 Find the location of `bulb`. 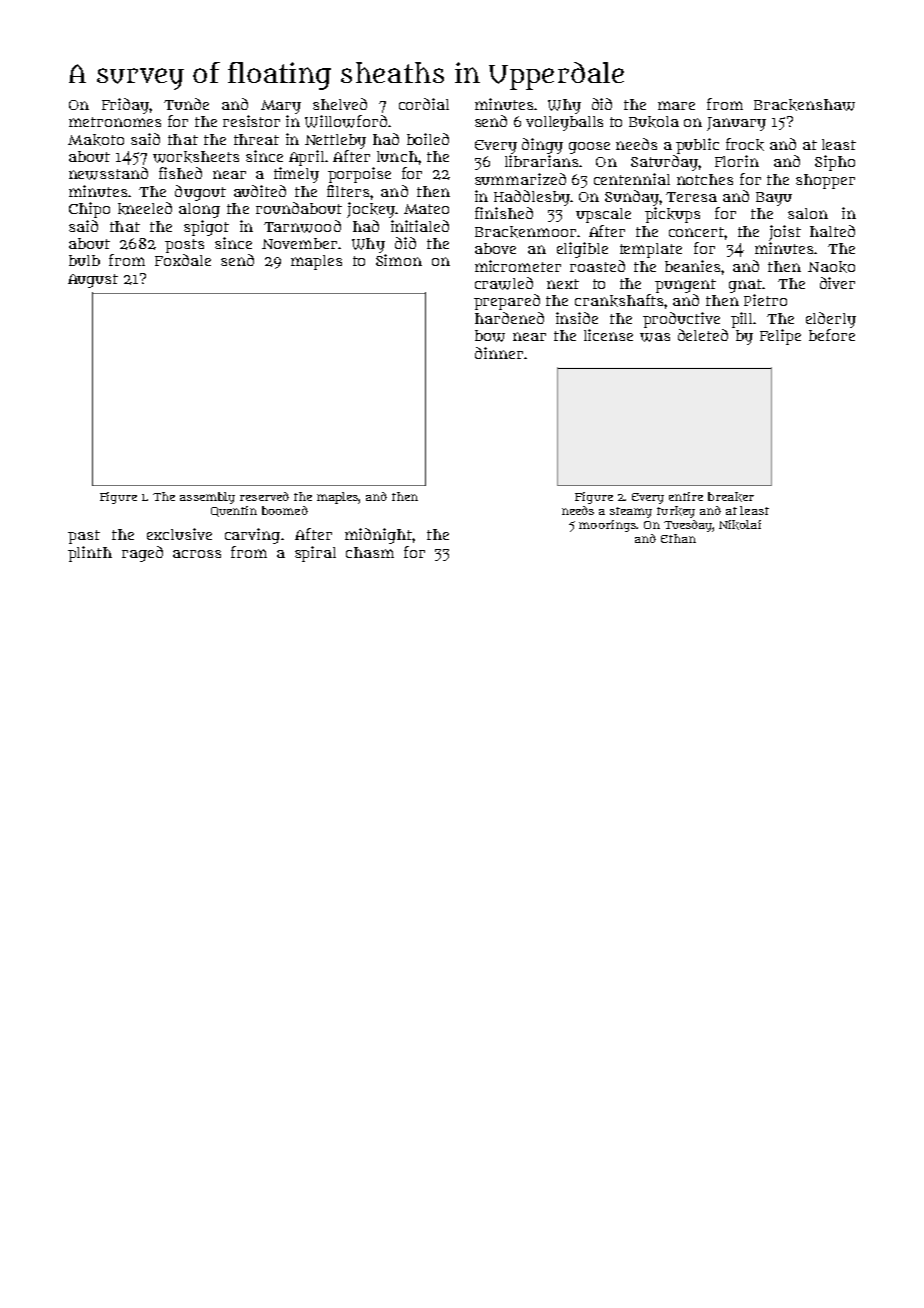

bulb is located at coordinates (84, 260).
